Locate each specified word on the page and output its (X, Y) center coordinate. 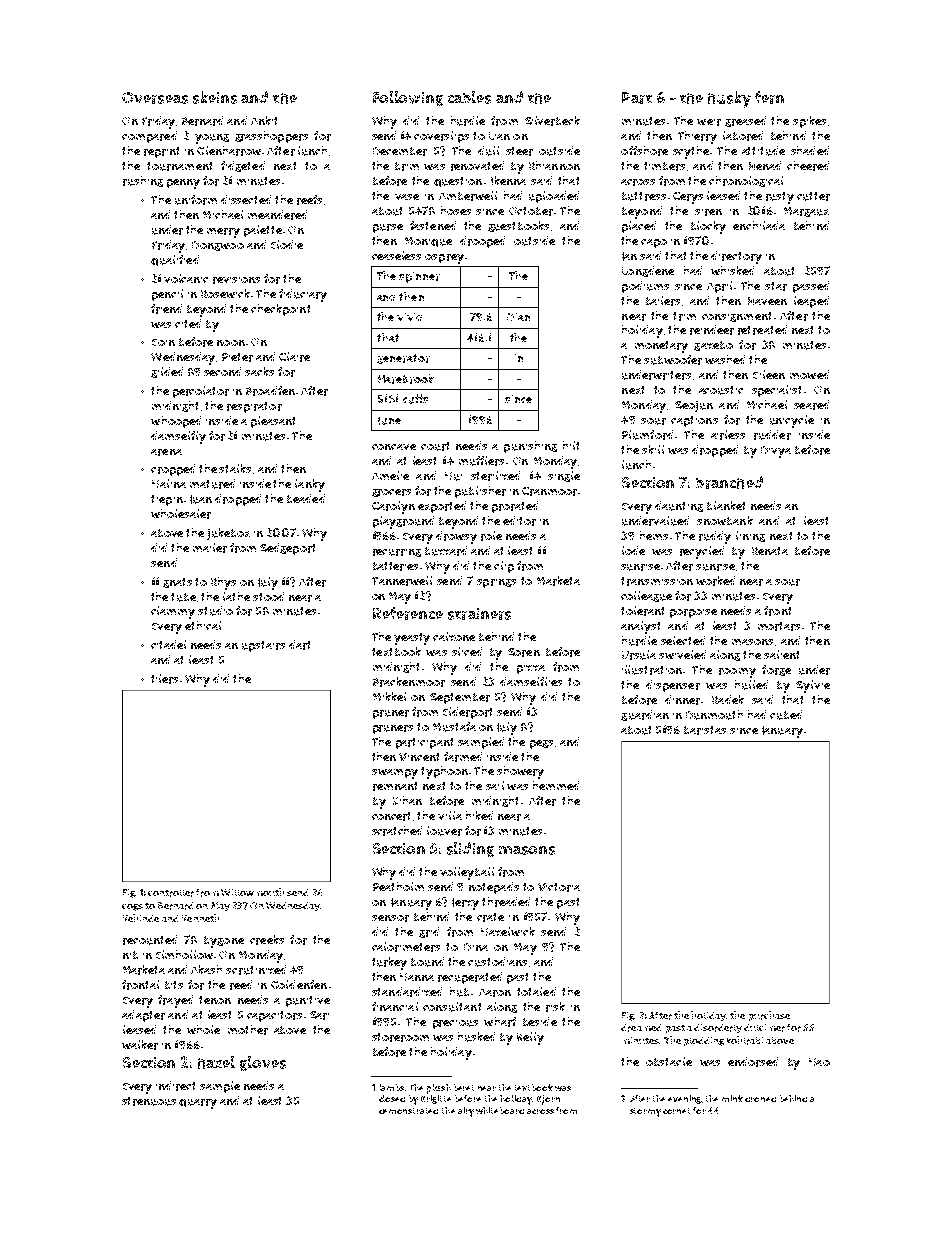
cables (469, 97)
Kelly (530, 1038)
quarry (198, 1104)
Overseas (155, 98)
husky (729, 99)
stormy (645, 1112)
